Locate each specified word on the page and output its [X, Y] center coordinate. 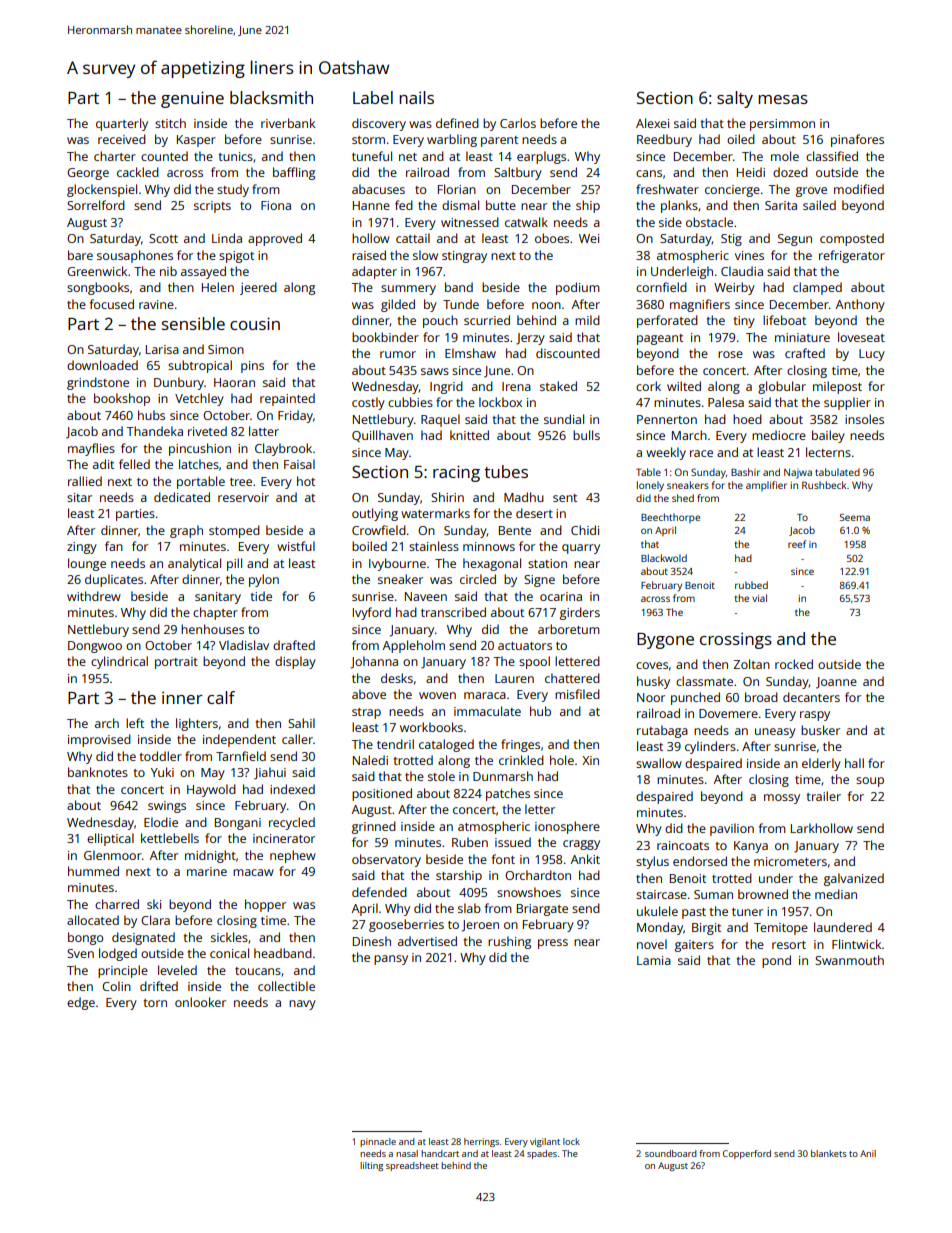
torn [155, 1003]
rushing [509, 942]
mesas [783, 99]
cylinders [710, 747]
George [88, 174]
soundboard [671, 1153]
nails [416, 97]
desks [397, 678]
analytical [194, 564]
